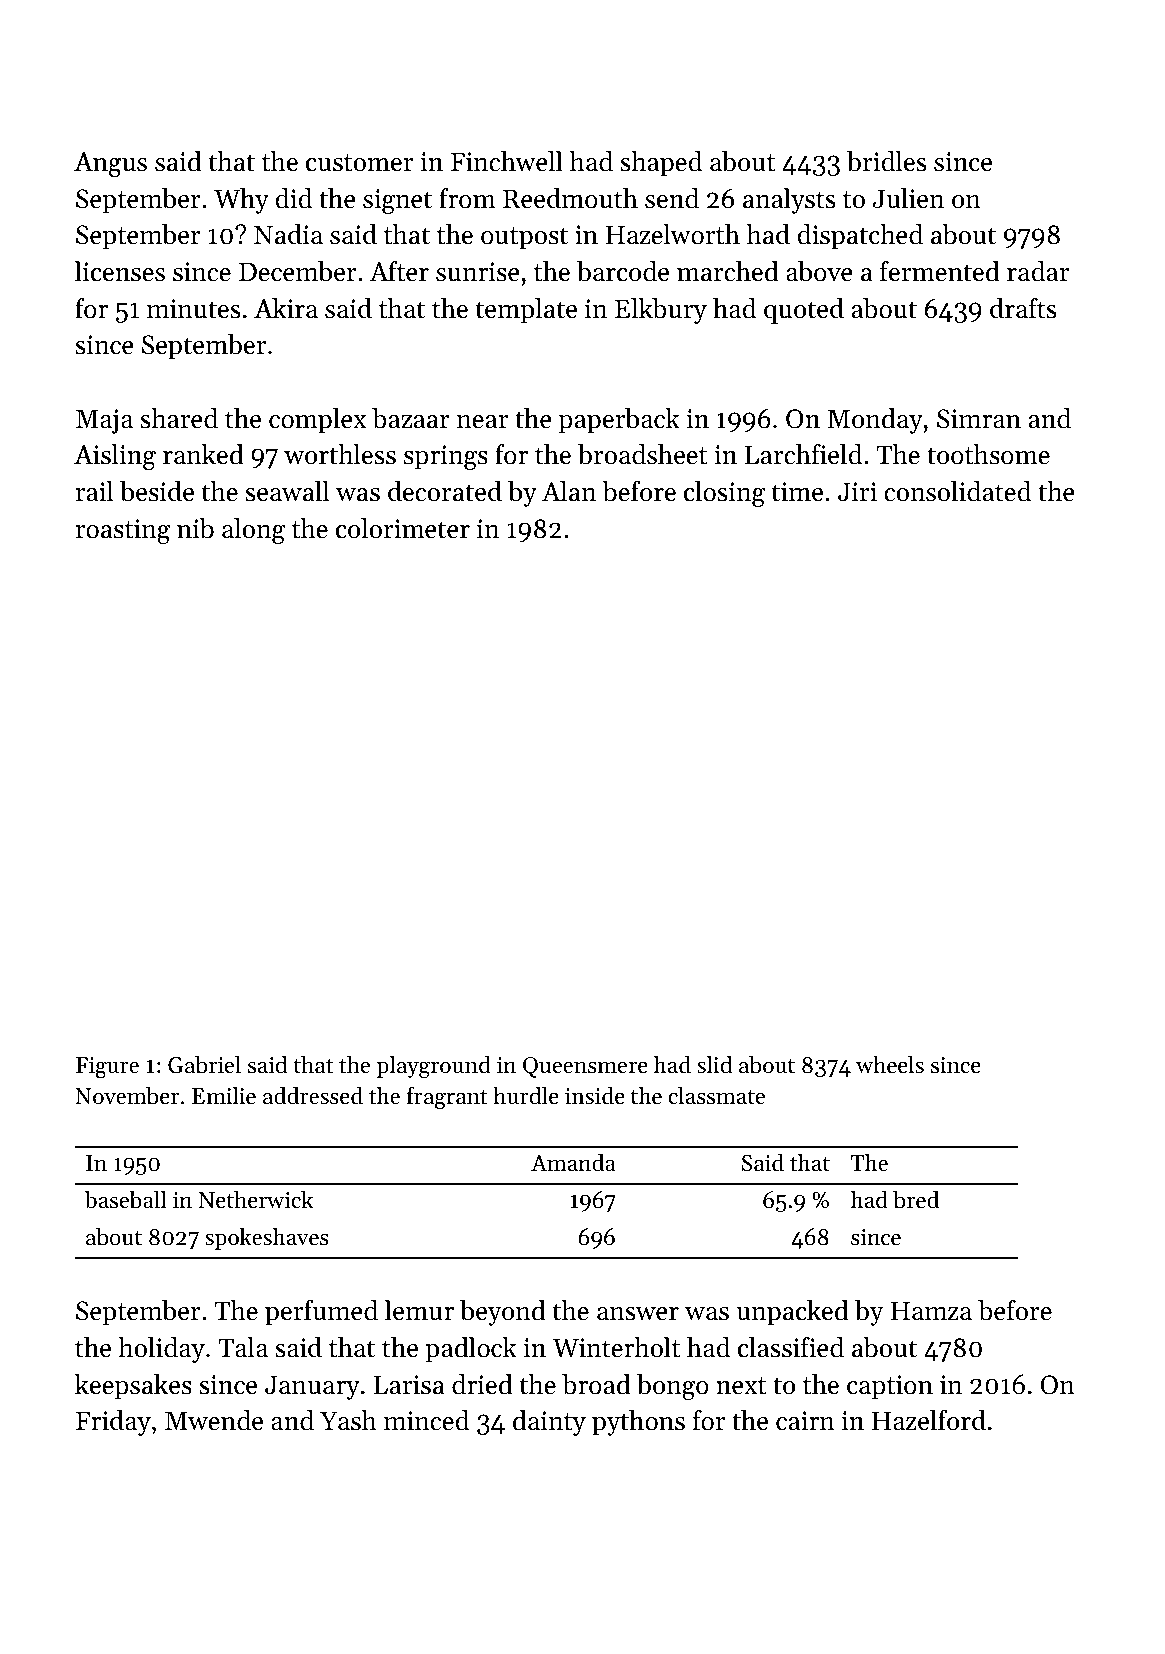 This document has width=1165, height=1654. What do you see at coordinates (348, 1420) in the document?
I see `Yash` at bounding box center [348, 1420].
